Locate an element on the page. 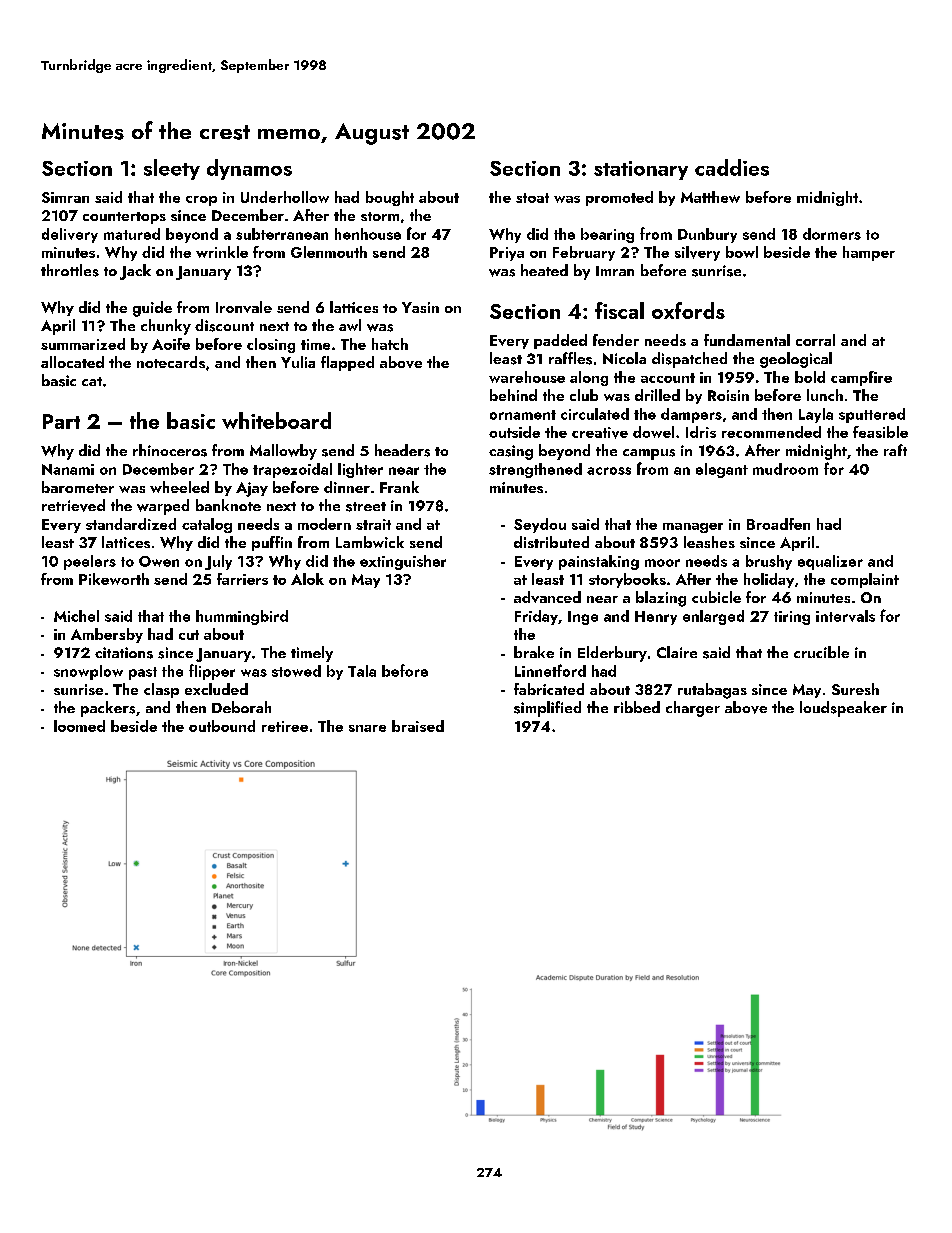  dinner is located at coordinates (347, 487).
